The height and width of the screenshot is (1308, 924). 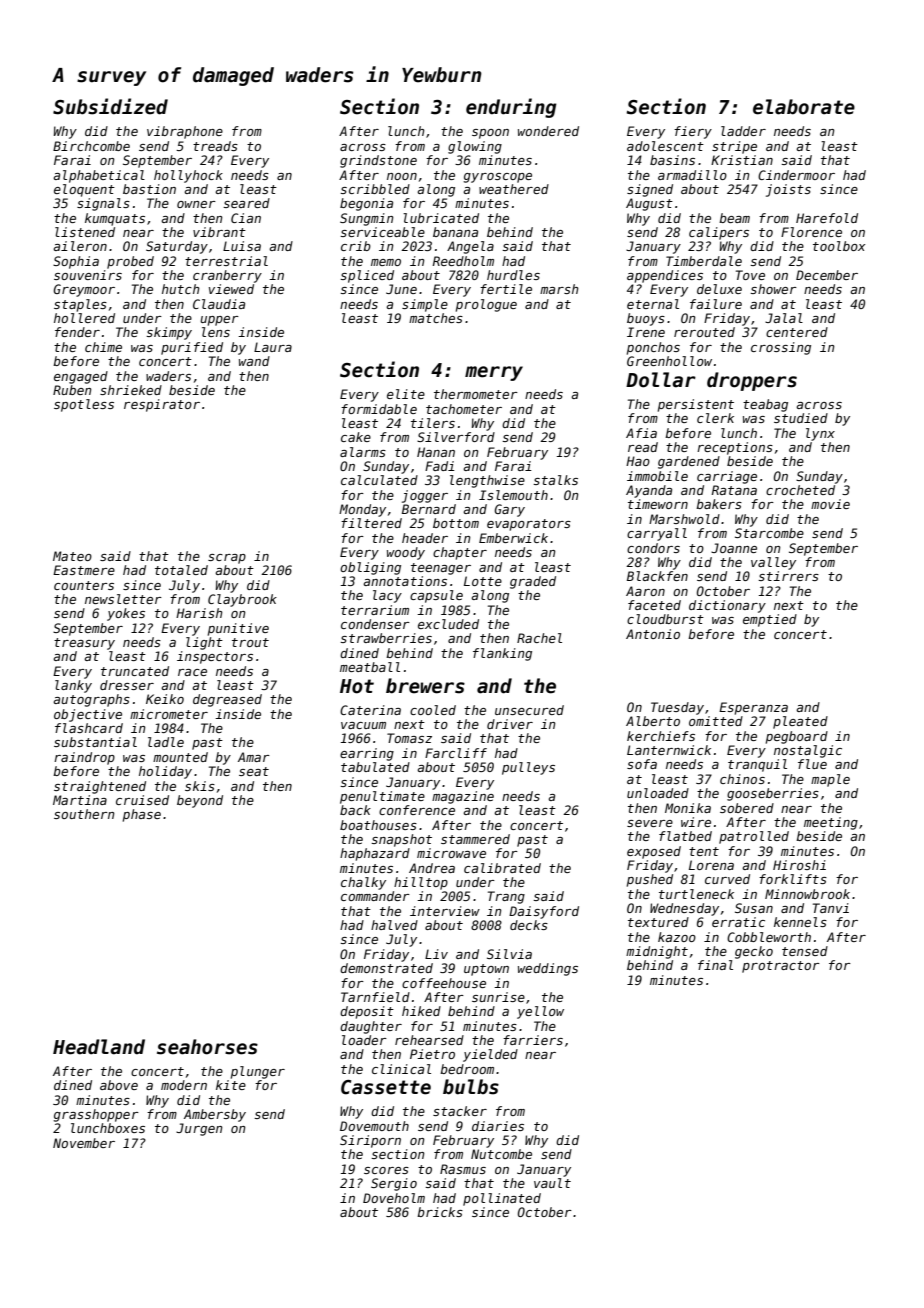 What do you see at coordinates (84, 644) in the screenshot?
I see `treasury` at bounding box center [84, 644].
